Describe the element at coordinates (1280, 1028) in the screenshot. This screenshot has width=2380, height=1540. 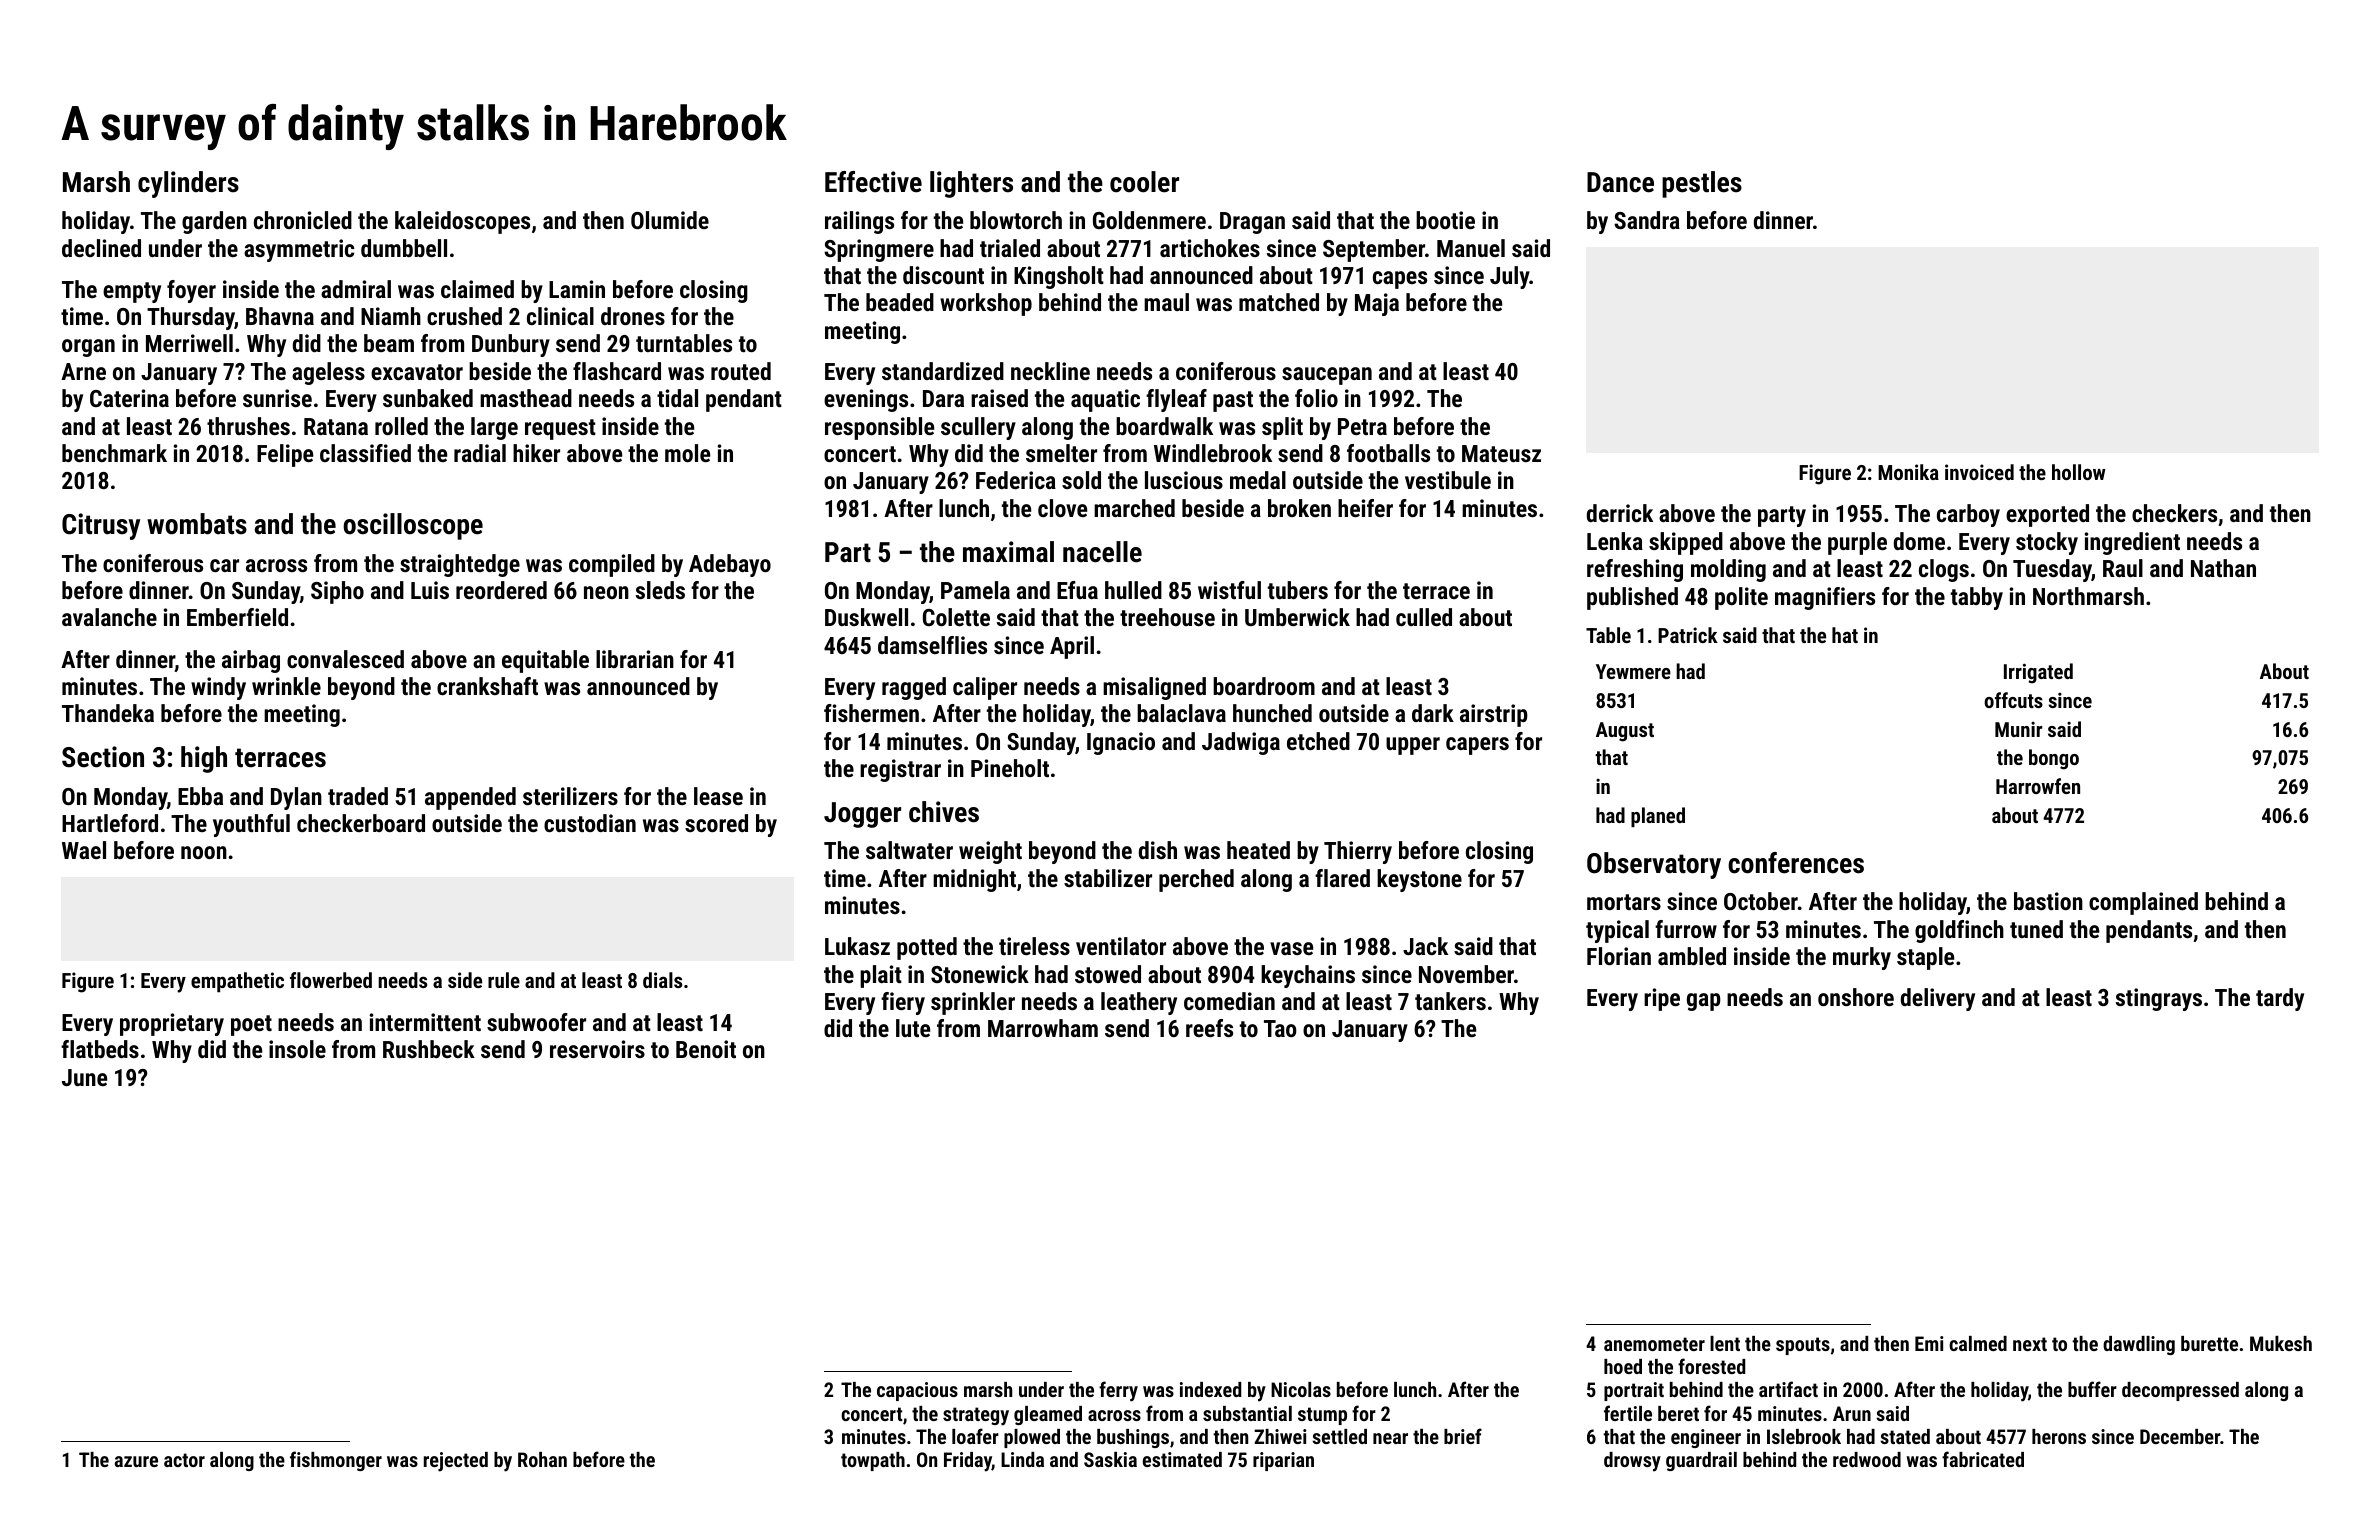
I see `Tao` at that location.
